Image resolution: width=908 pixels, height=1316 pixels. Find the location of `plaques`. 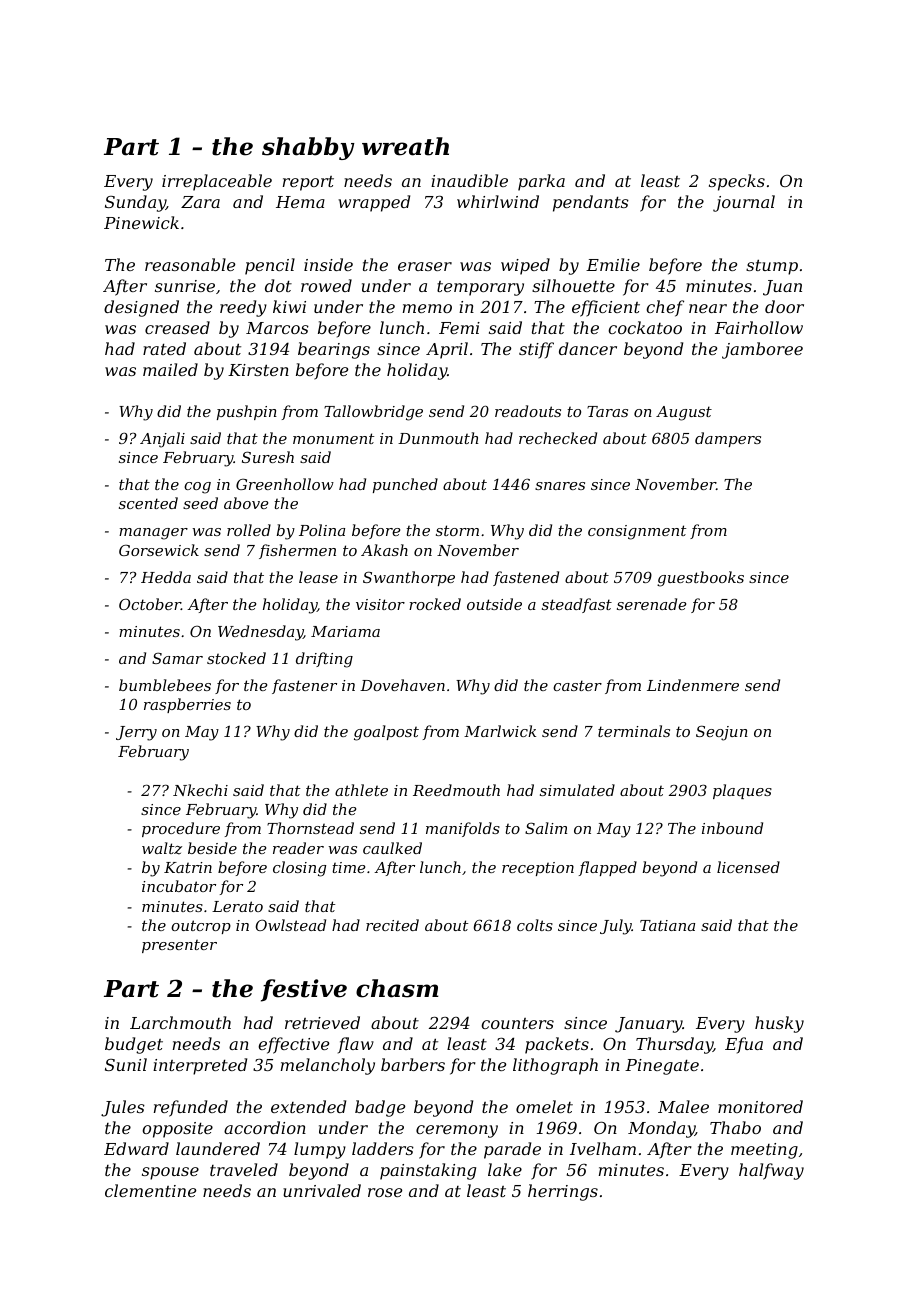

plaques is located at coordinates (742, 791).
